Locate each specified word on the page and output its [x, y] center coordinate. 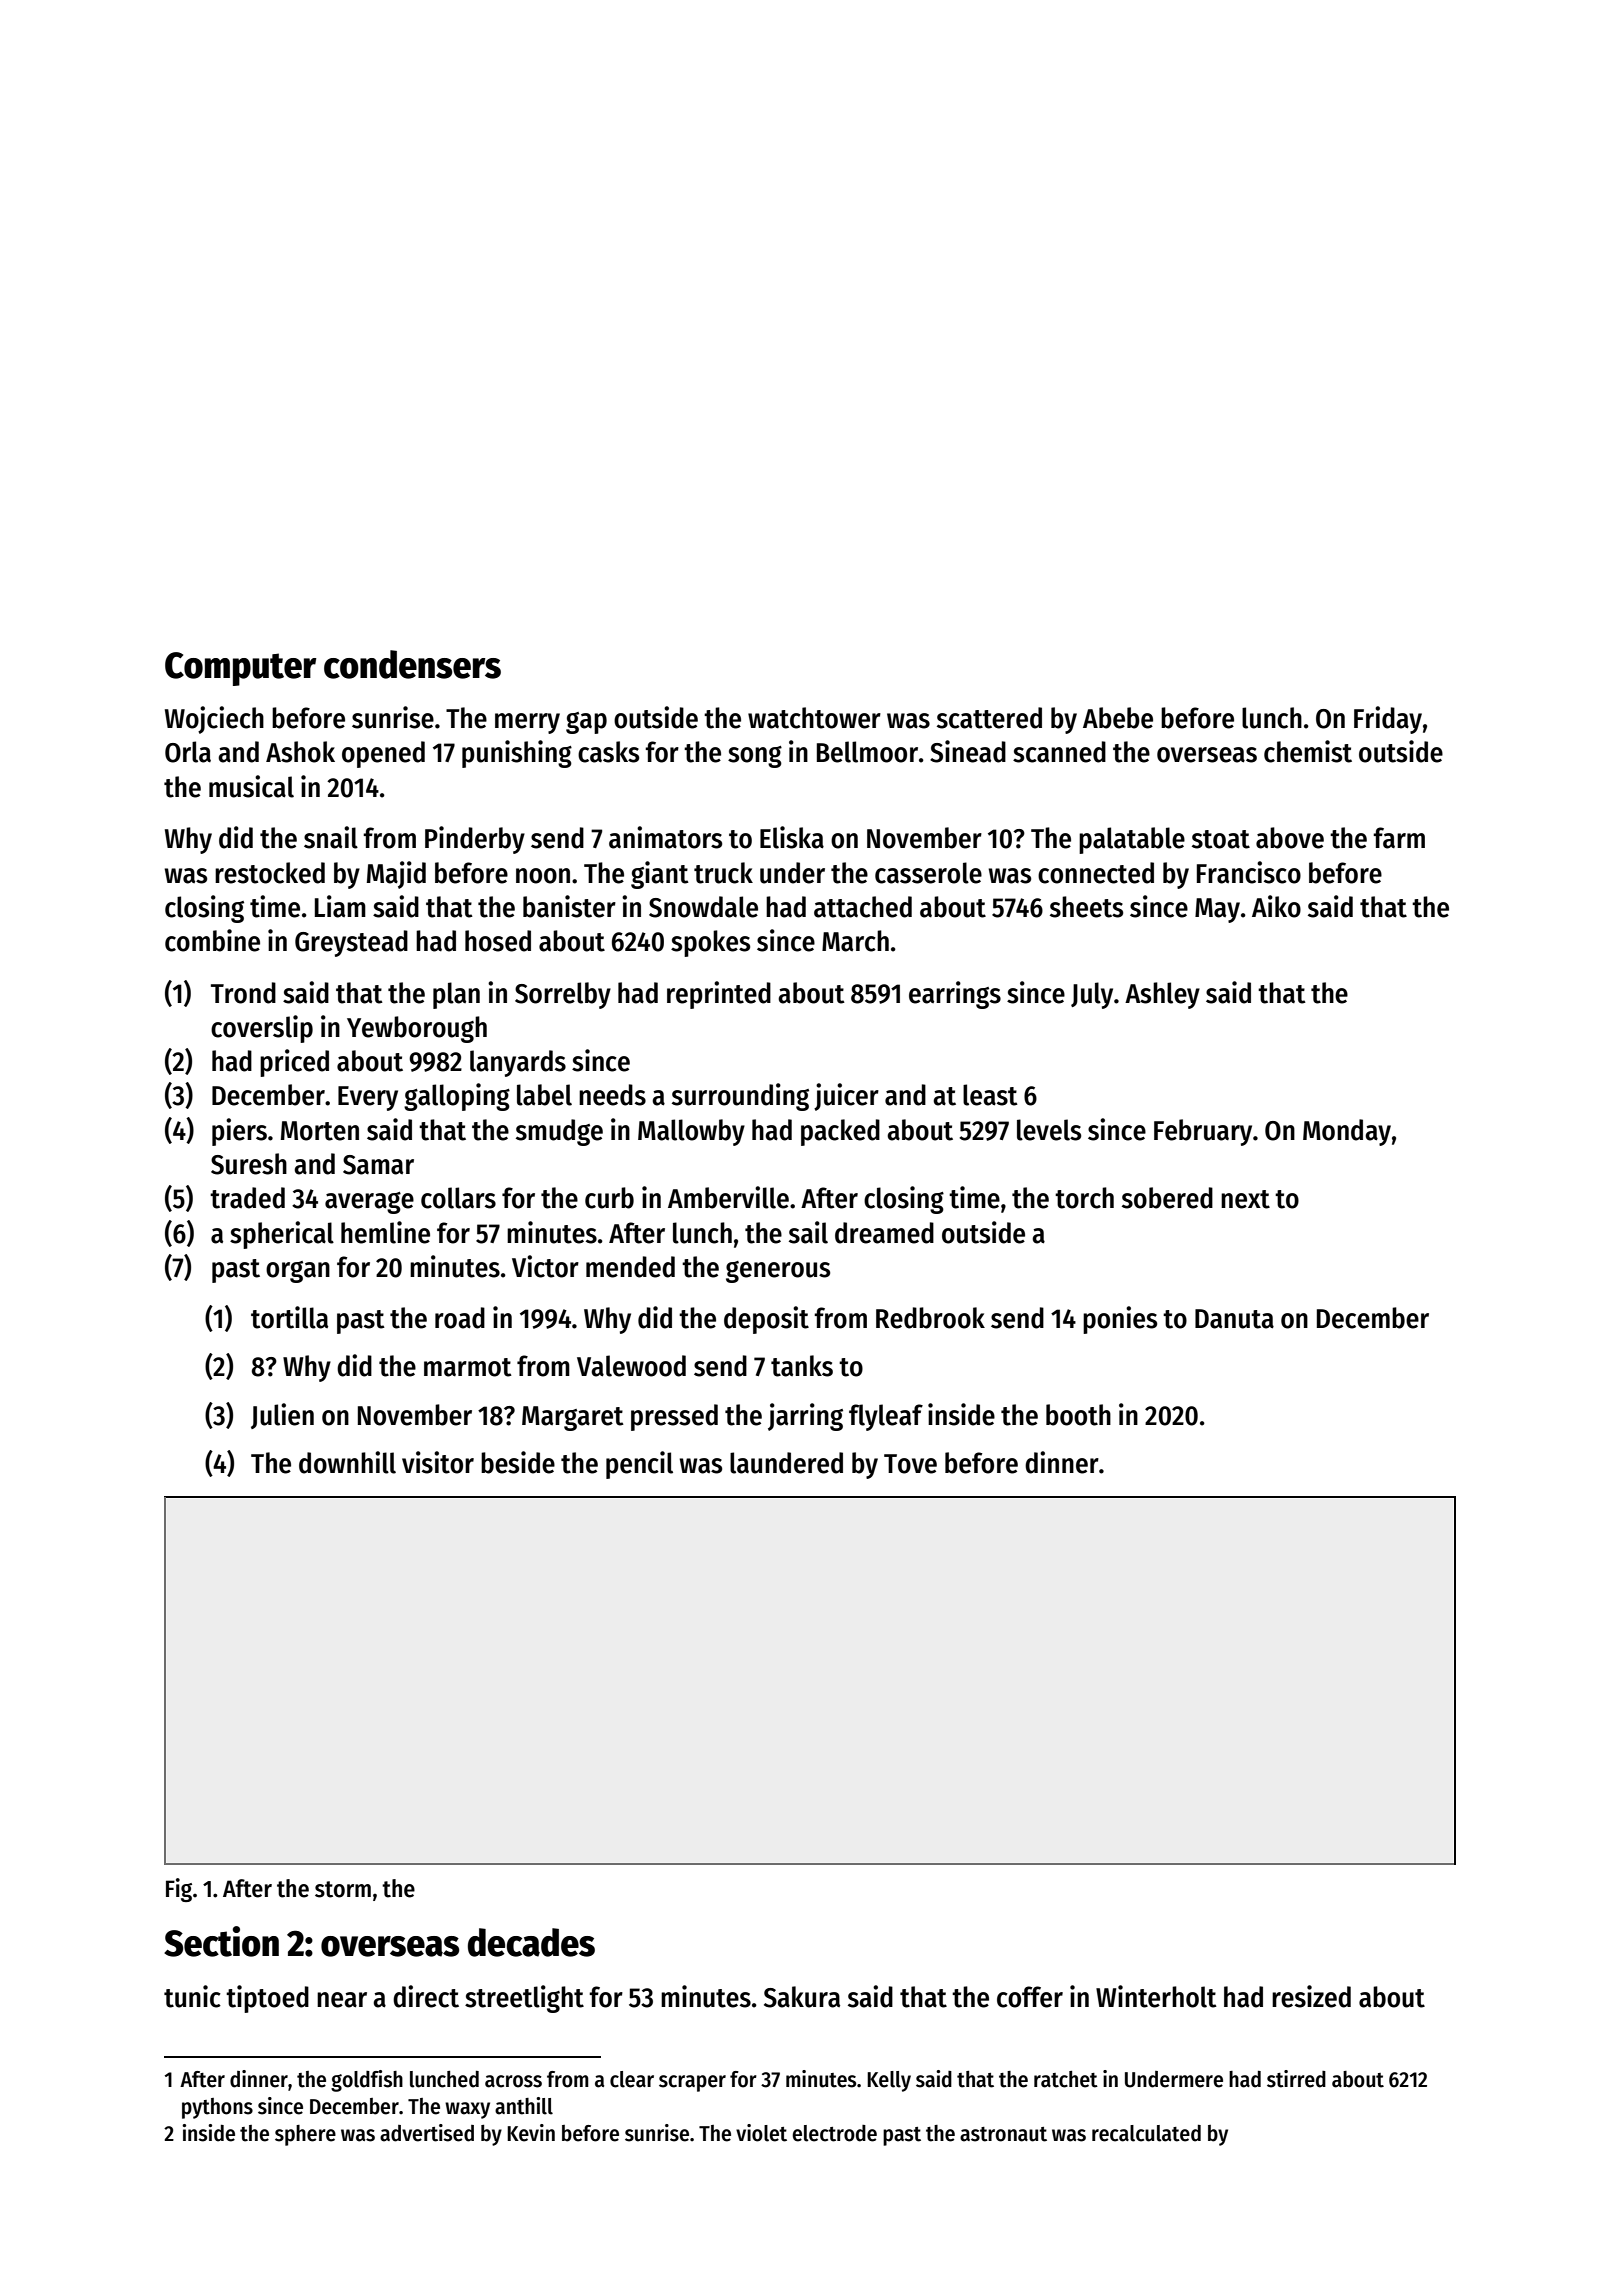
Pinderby [475, 840]
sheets [1086, 907]
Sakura [802, 1997]
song [755, 757]
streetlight [524, 1999]
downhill [347, 1462]
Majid [396, 875]
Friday [1388, 720]
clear [632, 2079]
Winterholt [1156, 1996]
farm [1399, 838]
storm [343, 1889]
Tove [910, 1464]
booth [1078, 1415]
